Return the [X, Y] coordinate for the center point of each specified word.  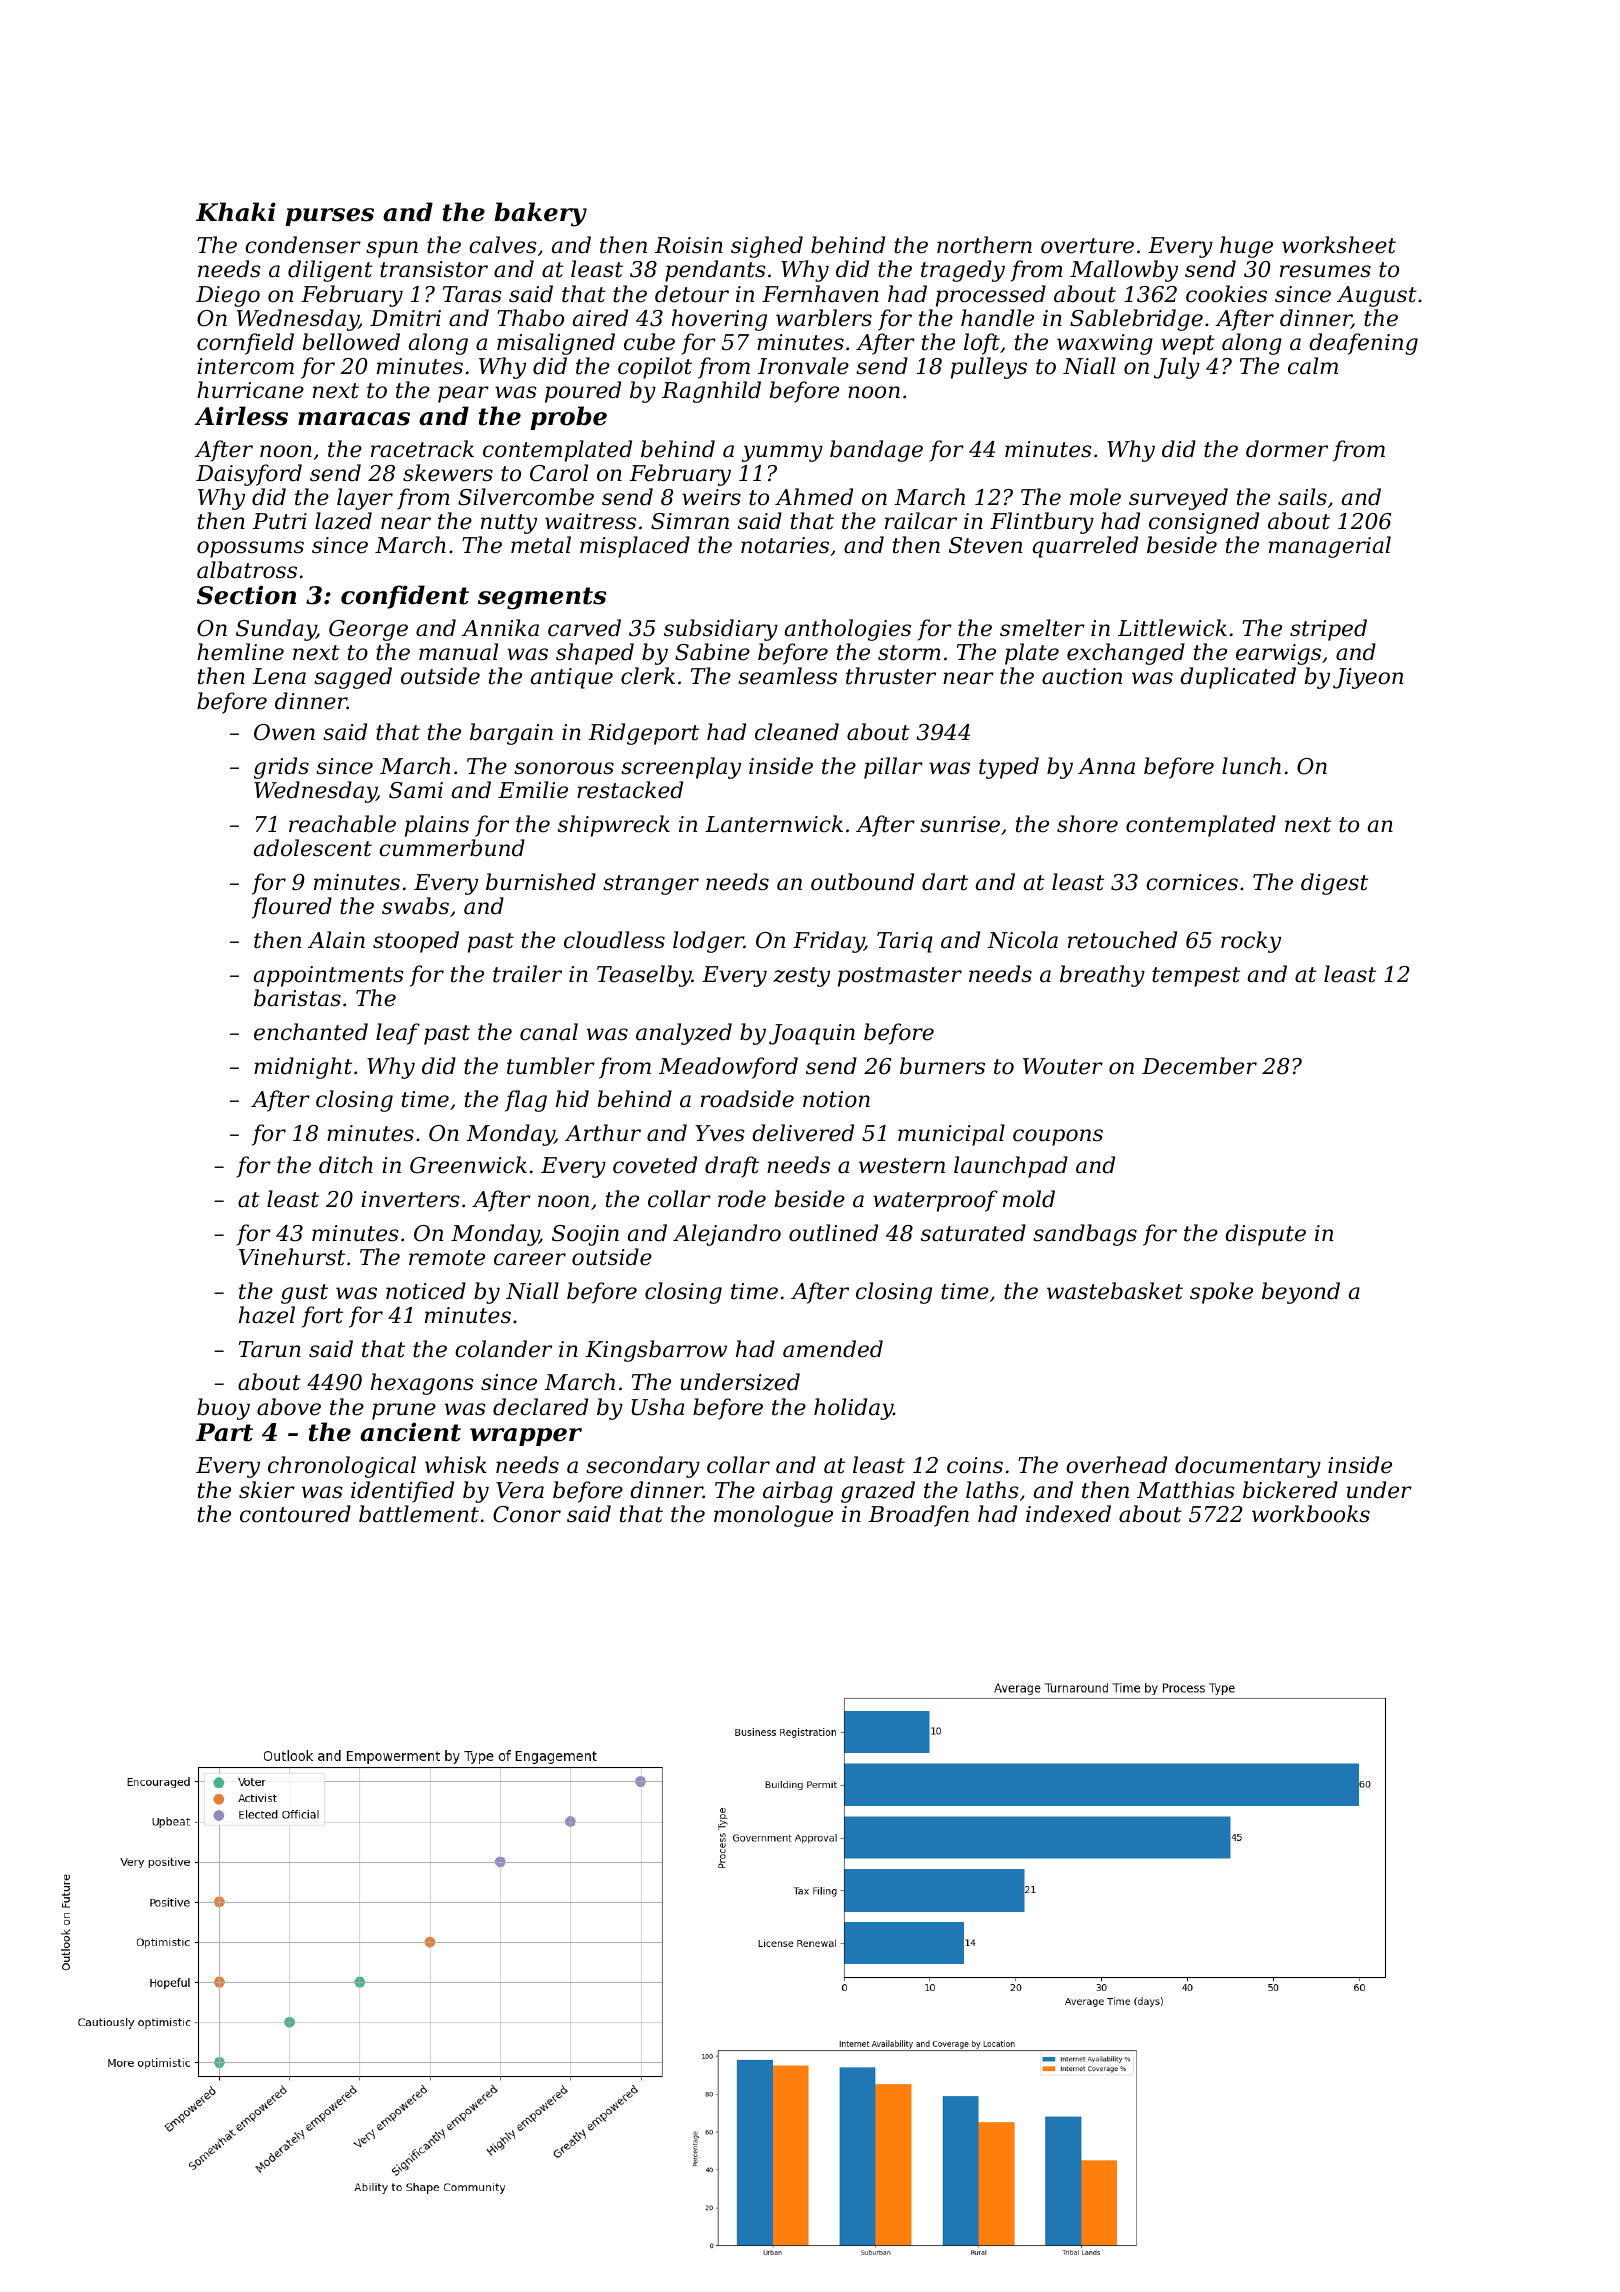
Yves [720, 1133]
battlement [419, 1514]
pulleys [989, 368]
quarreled [1085, 547]
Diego [228, 296]
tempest [1196, 977]
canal [549, 1032]
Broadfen [919, 1516]
